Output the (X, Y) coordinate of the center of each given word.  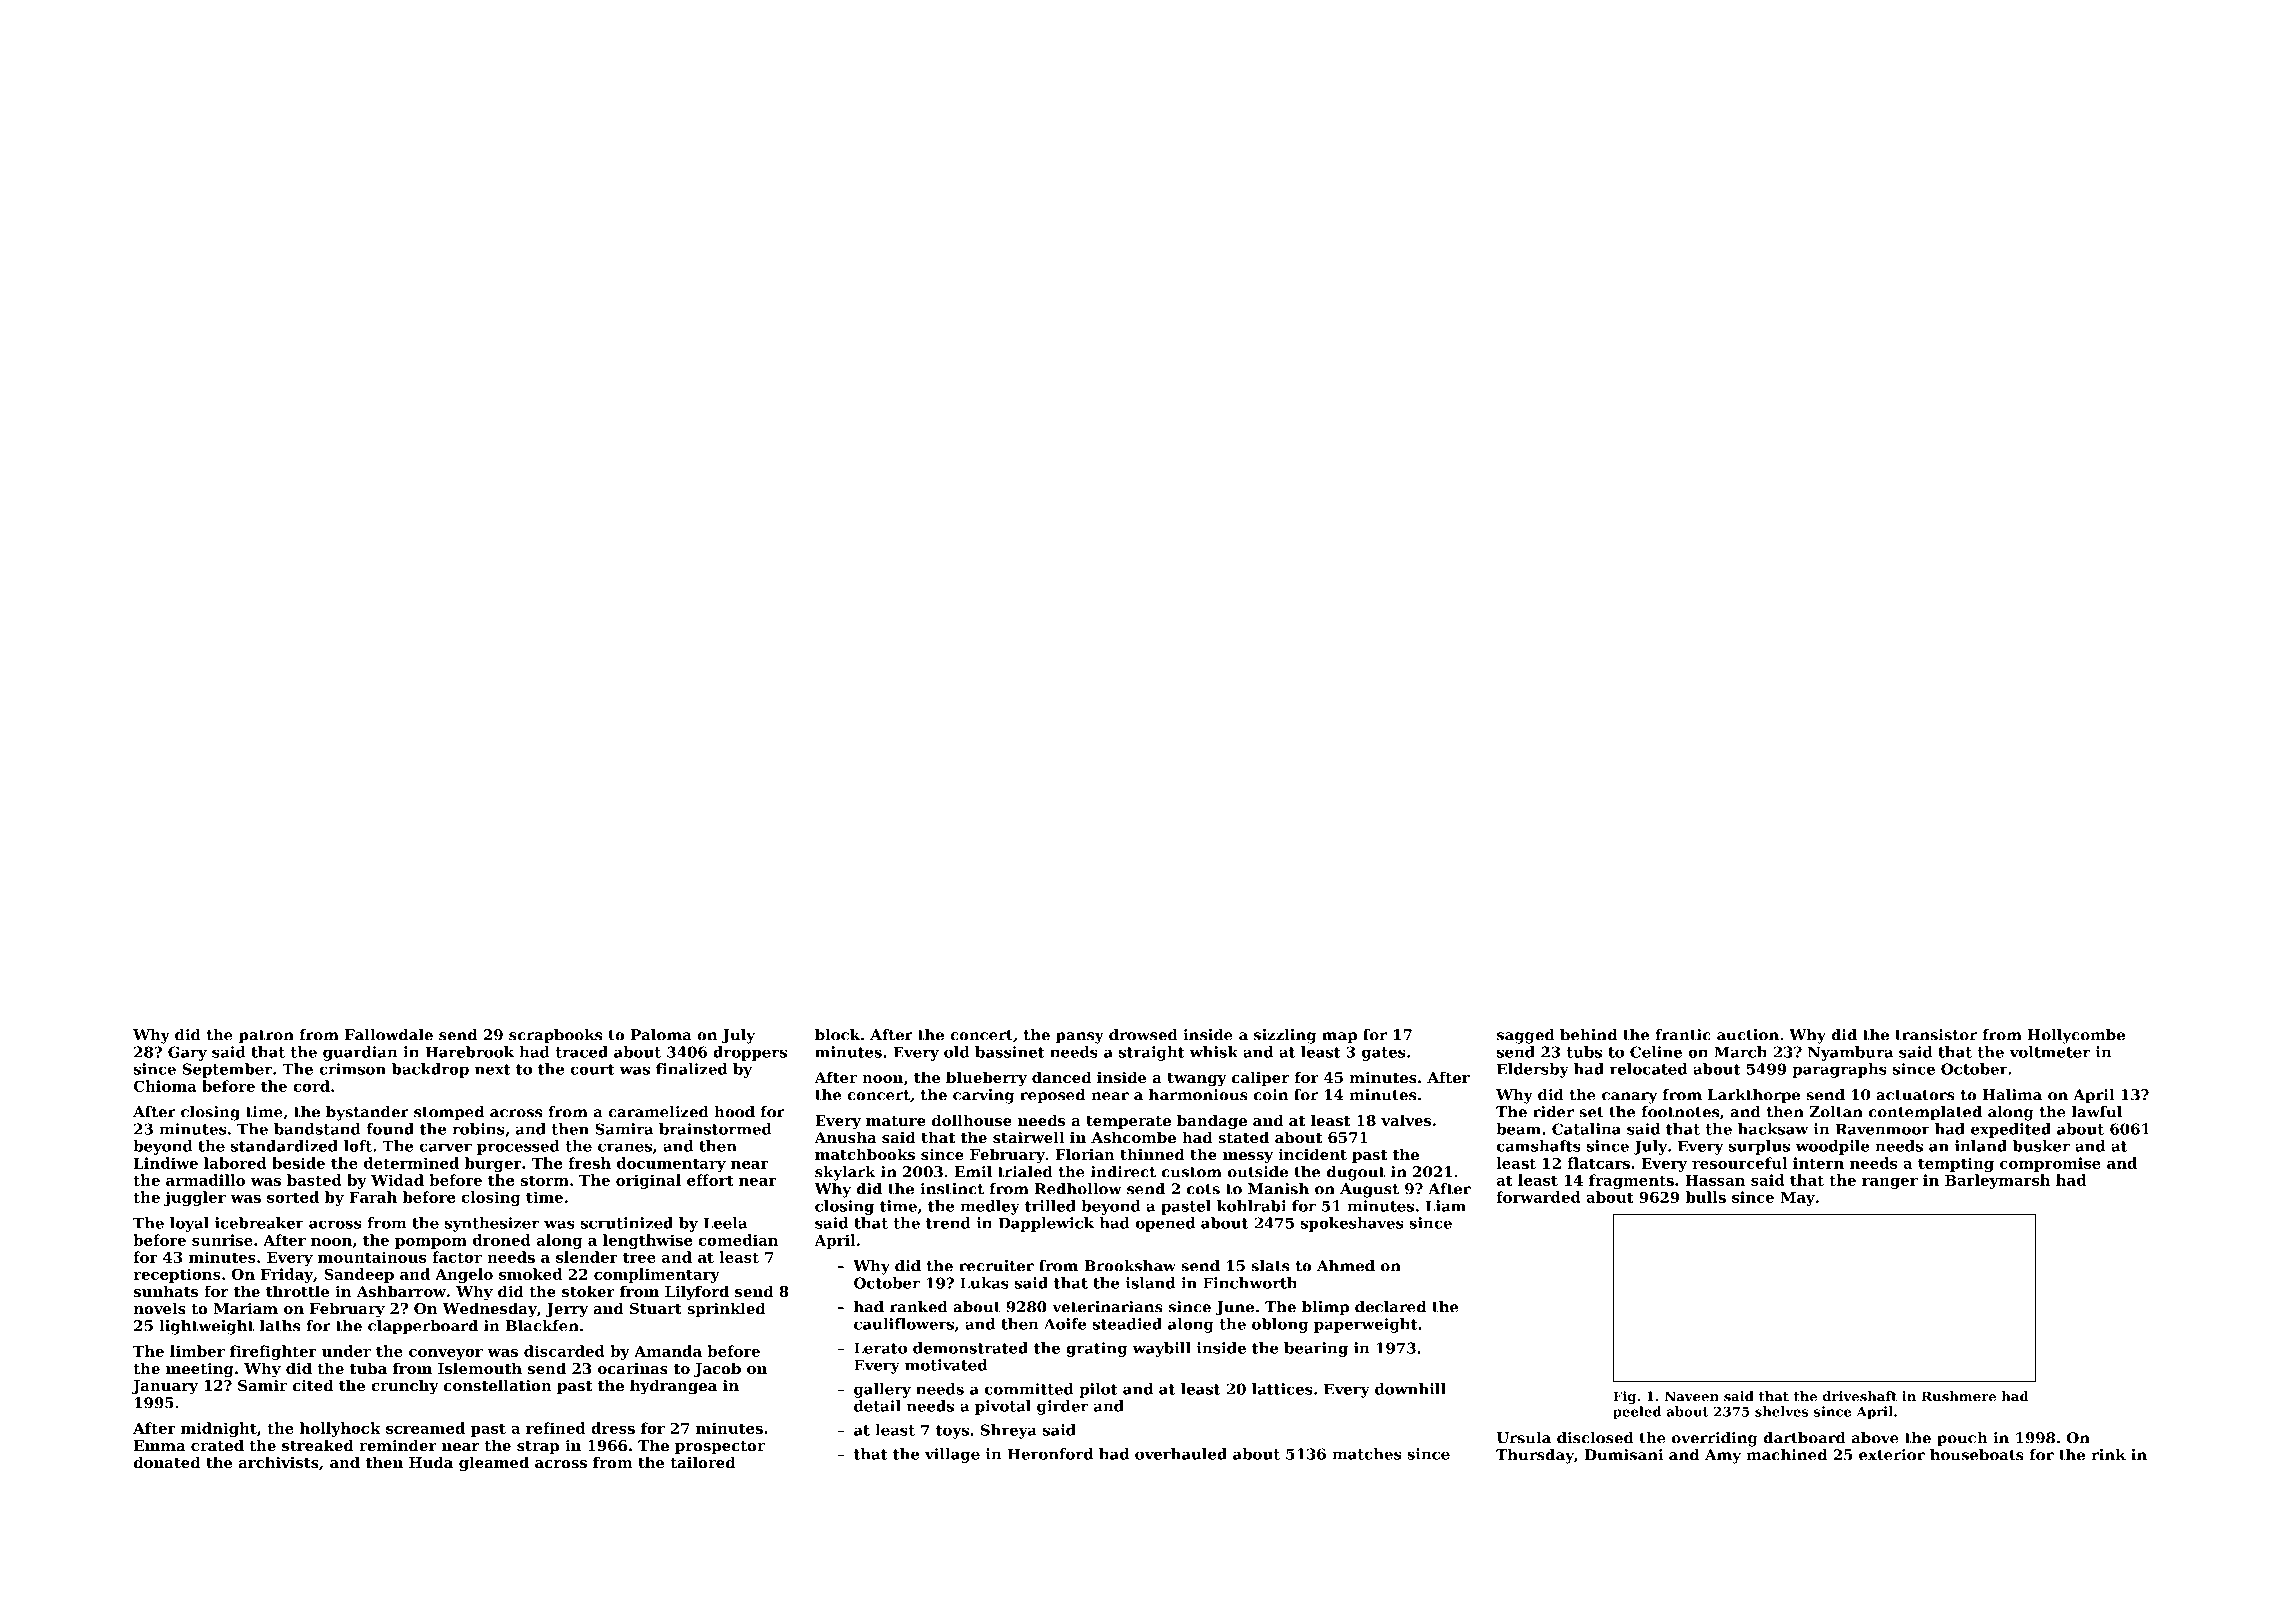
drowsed (1143, 1035)
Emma (160, 1445)
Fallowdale (389, 1035)
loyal (189, 1224)
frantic (1683, 1035)
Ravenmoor (1883, 1129)
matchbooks (865, 1154)
